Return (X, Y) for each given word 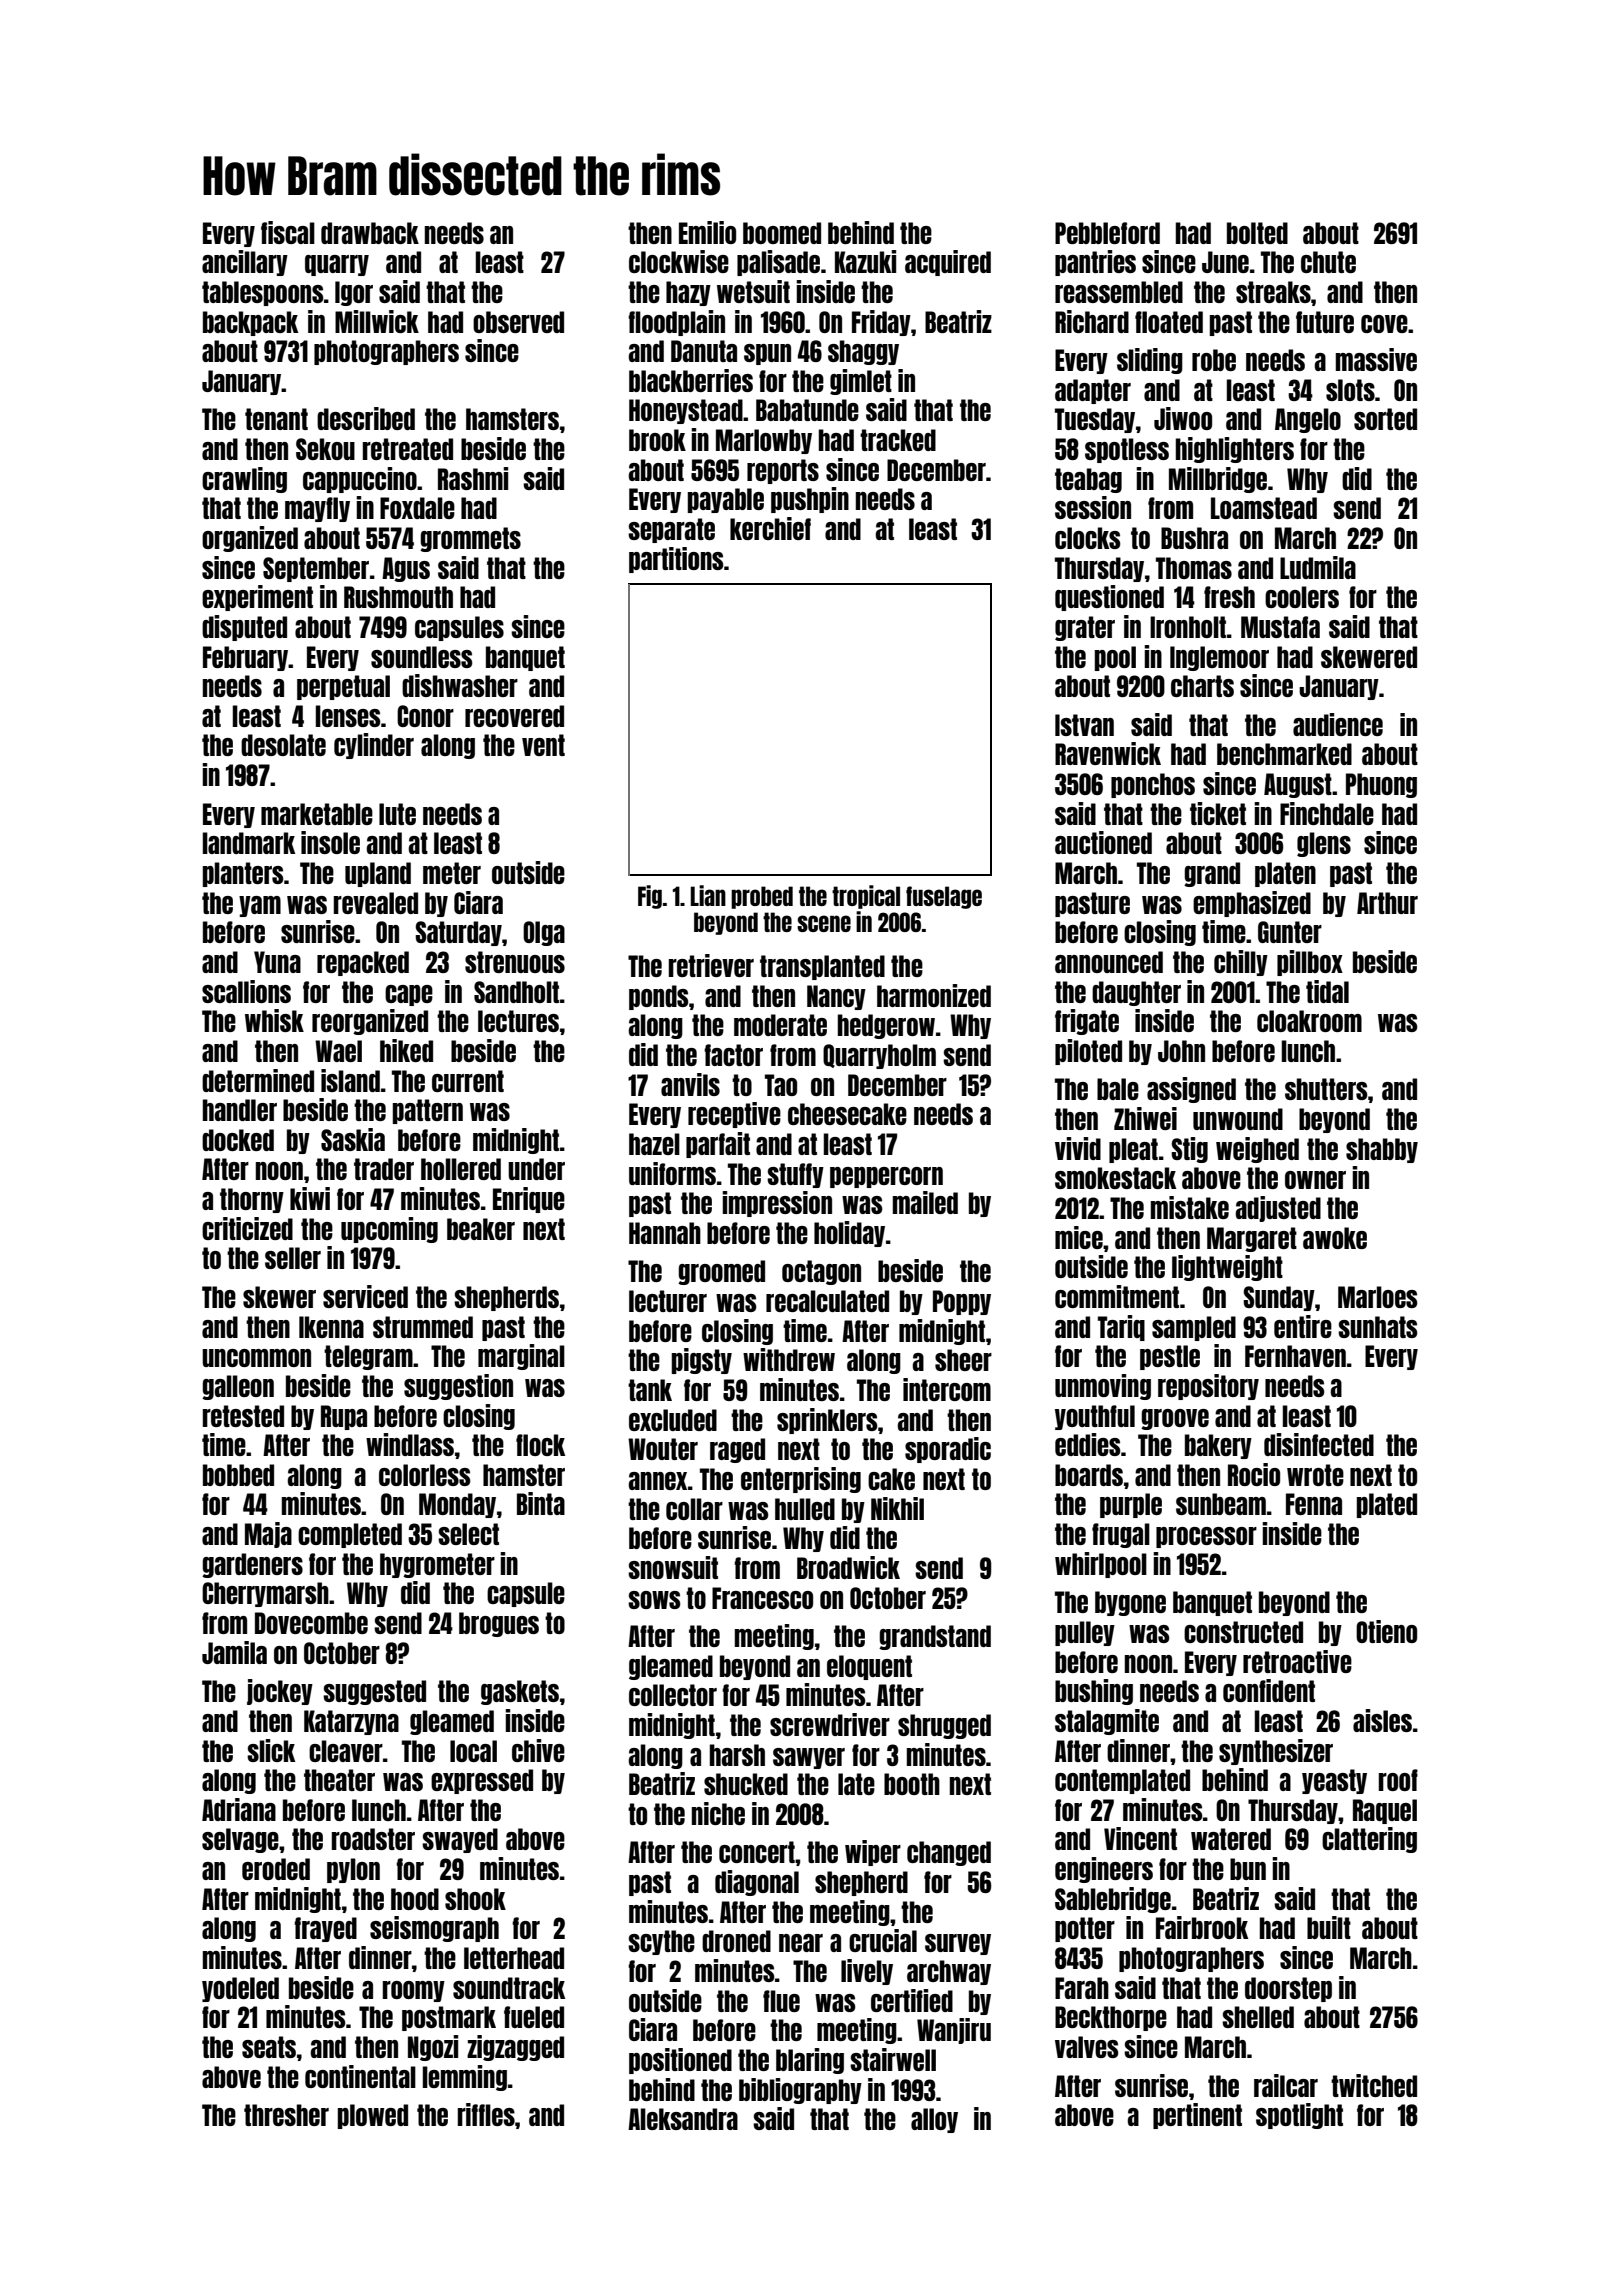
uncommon (256, 1358)
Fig (650, 897)
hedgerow (886, 1026)
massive (1376, 359)
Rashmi (473, 478)
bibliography (800, 2091)
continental (360, 2076)
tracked (898, 440)
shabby (1382, 1150)
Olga (544, 933)
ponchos (1153, 785)
